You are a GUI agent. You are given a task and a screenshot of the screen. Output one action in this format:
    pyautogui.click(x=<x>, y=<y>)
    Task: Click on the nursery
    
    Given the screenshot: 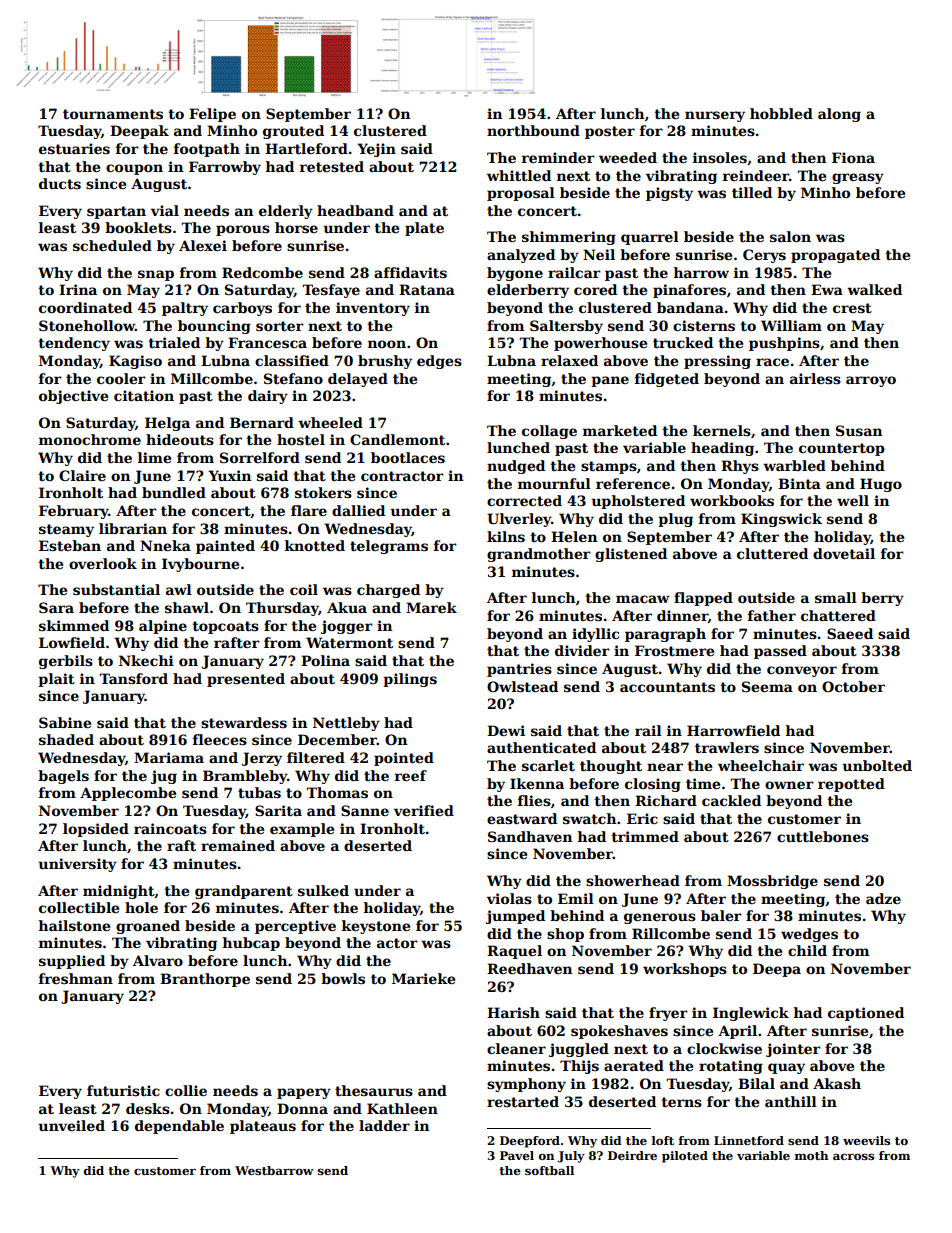 What is the action you would take?
    pyautogui.click(x=715, y=116)
